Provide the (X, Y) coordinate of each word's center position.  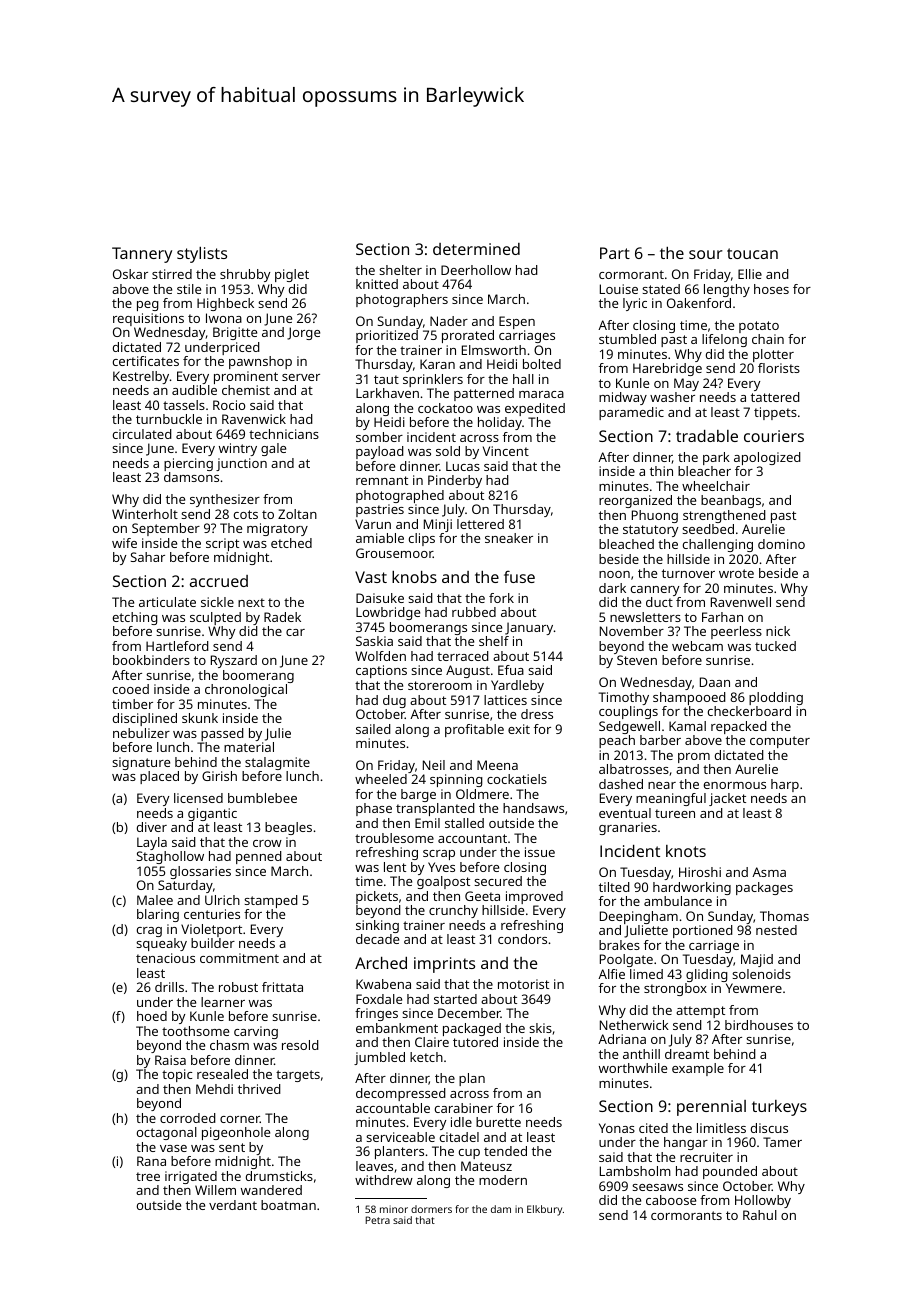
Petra (377, 1220)
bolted (542, 364)
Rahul (760, 1215)
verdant (233, 1205)
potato (759, 327)
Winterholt (145, 514)
